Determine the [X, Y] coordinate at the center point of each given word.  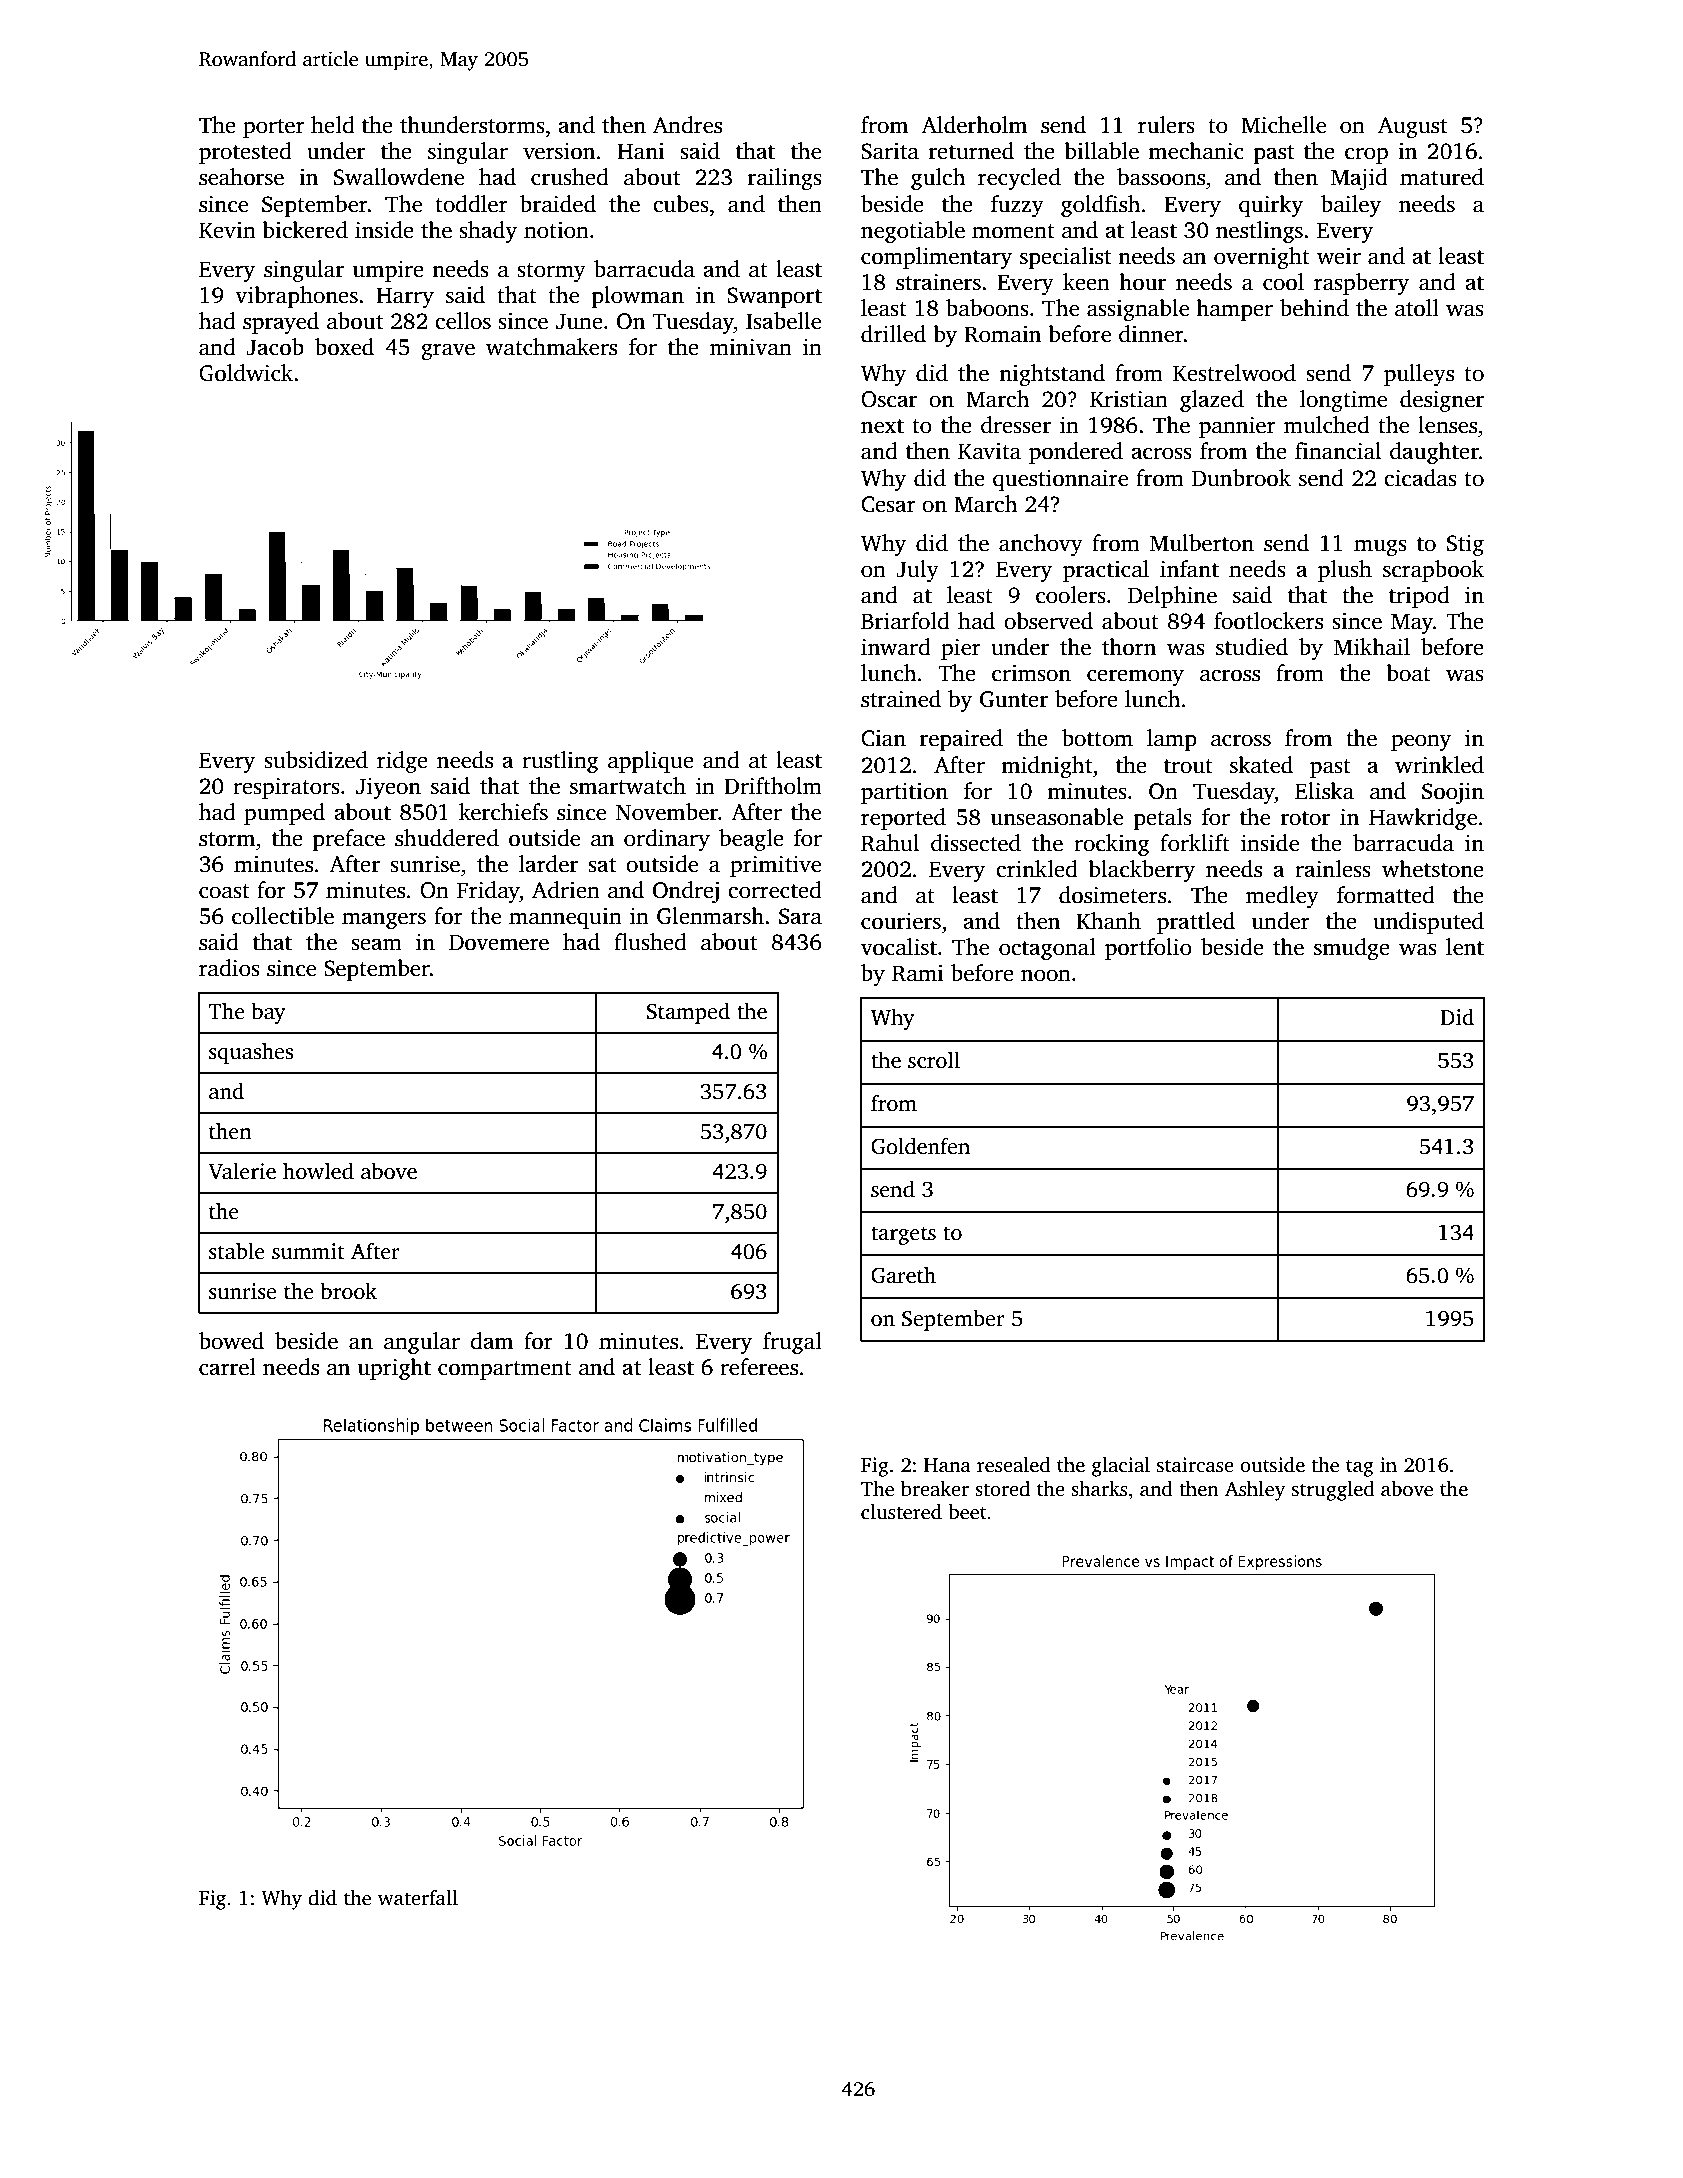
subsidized [316, 760]
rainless [1333, 869]
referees [759, 1367]
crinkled [1037, 869]
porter [274, 128]
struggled [1333, 1491]
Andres [687, 125]
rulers [1166, 125]
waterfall [418, 1898]
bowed [231, 1341]
